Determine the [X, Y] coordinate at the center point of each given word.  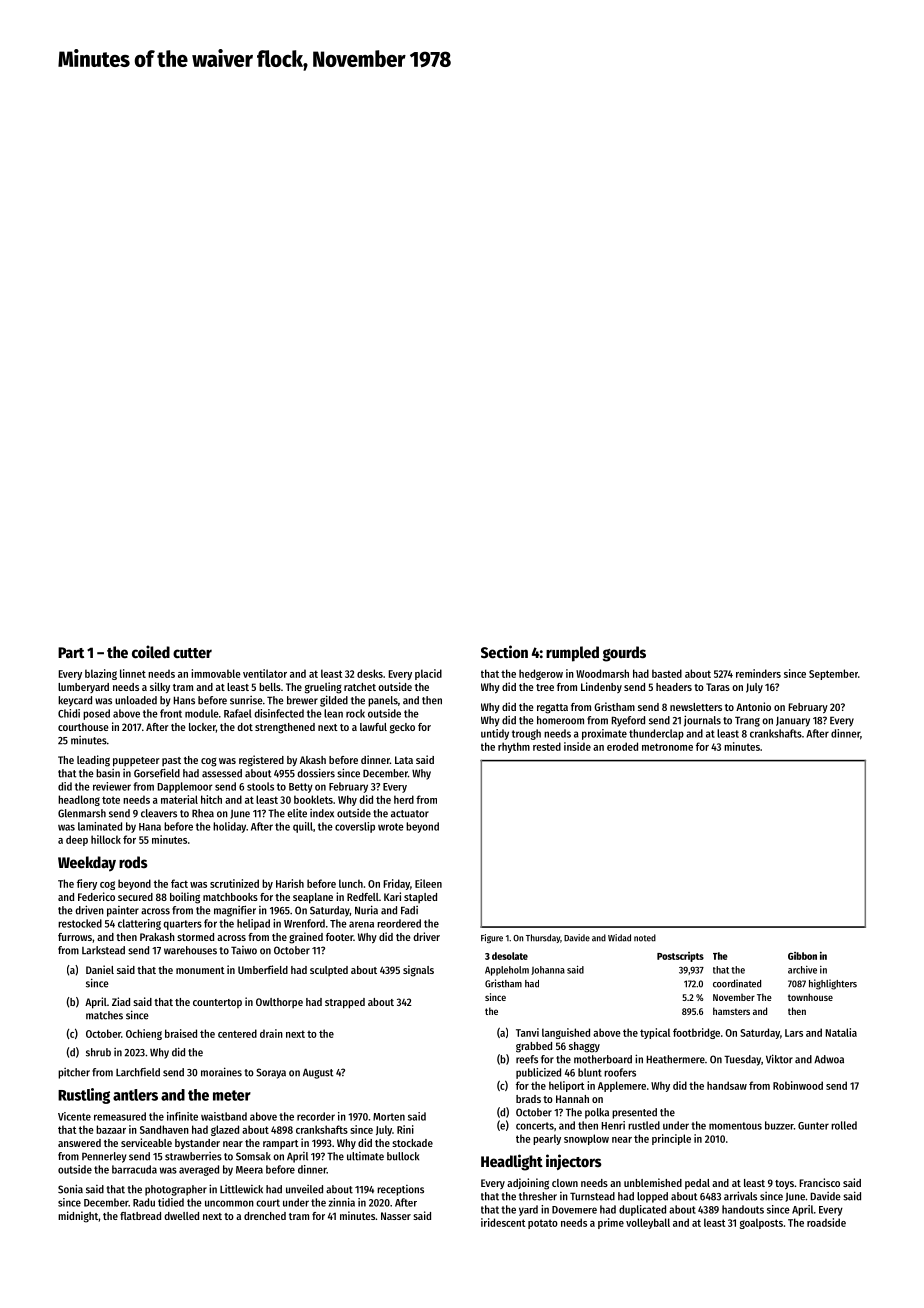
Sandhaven [164, 1129]
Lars [794, 1033]
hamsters [731, 1011]
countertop [217, 1003]
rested [547, 746]
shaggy [584, 1047]
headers [674, 687]
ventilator [265, 673]
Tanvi [527, 1032]
